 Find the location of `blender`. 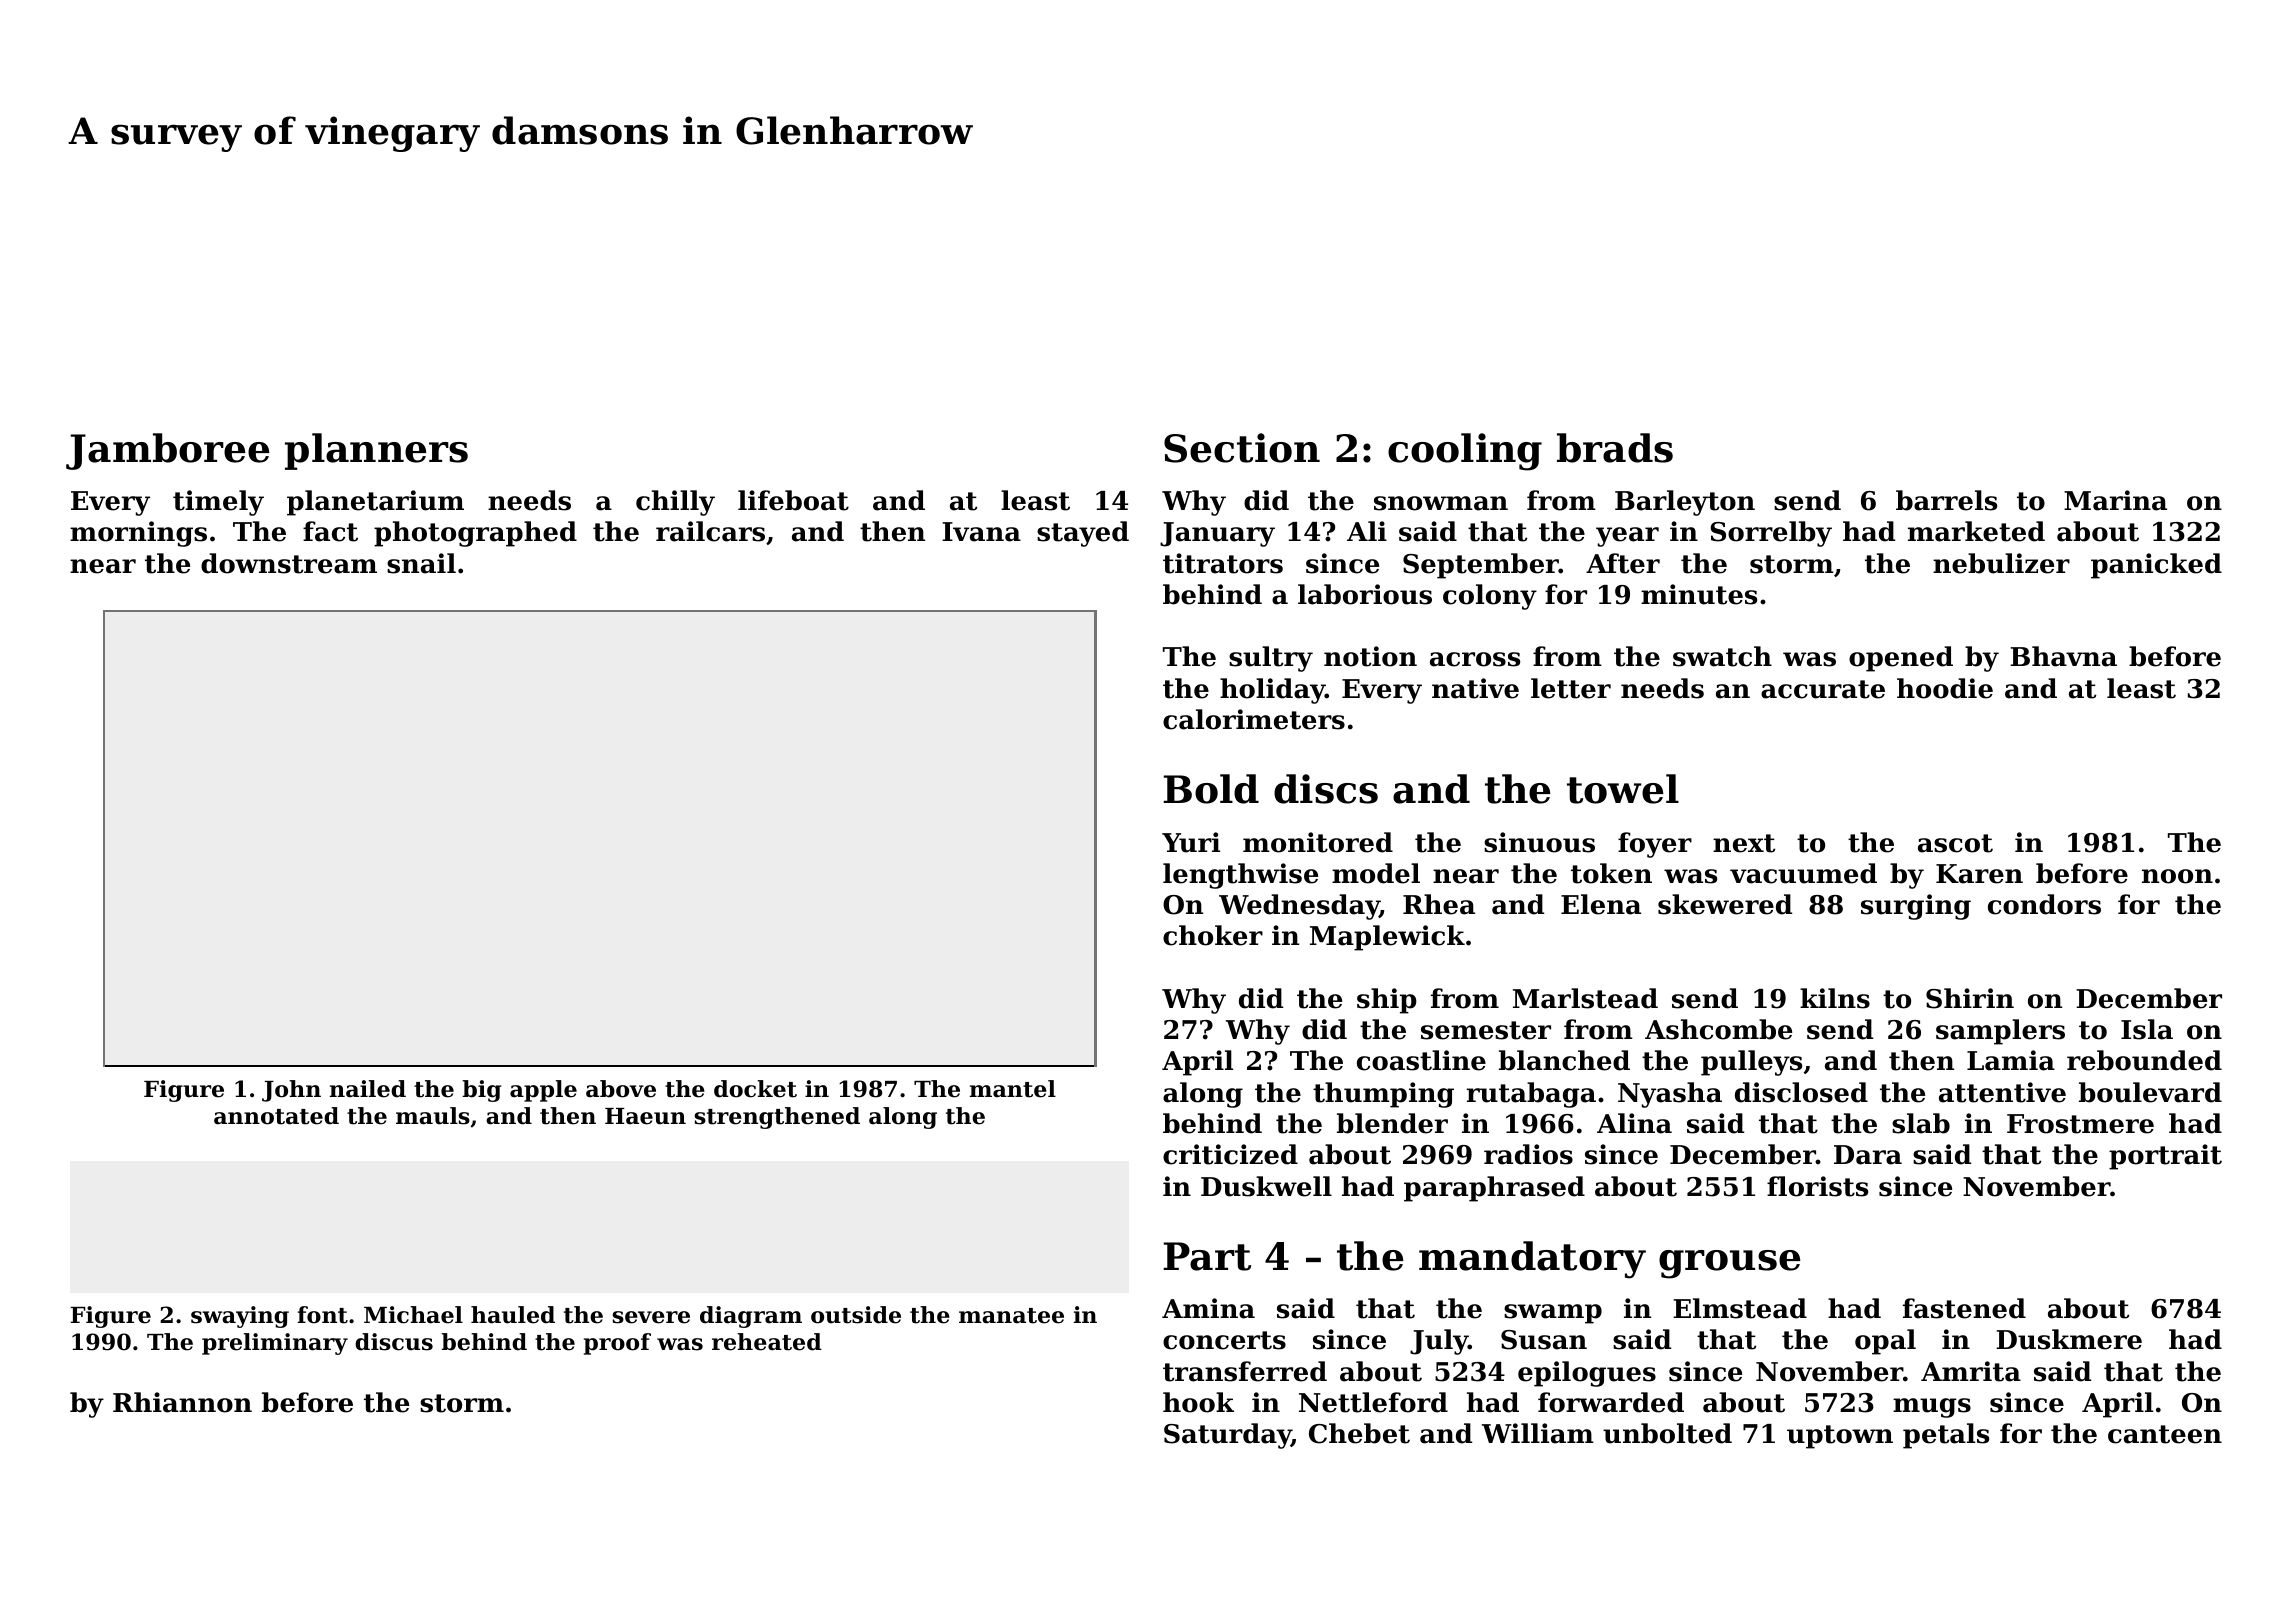

blender is located at coordinates (1392, 1123).
